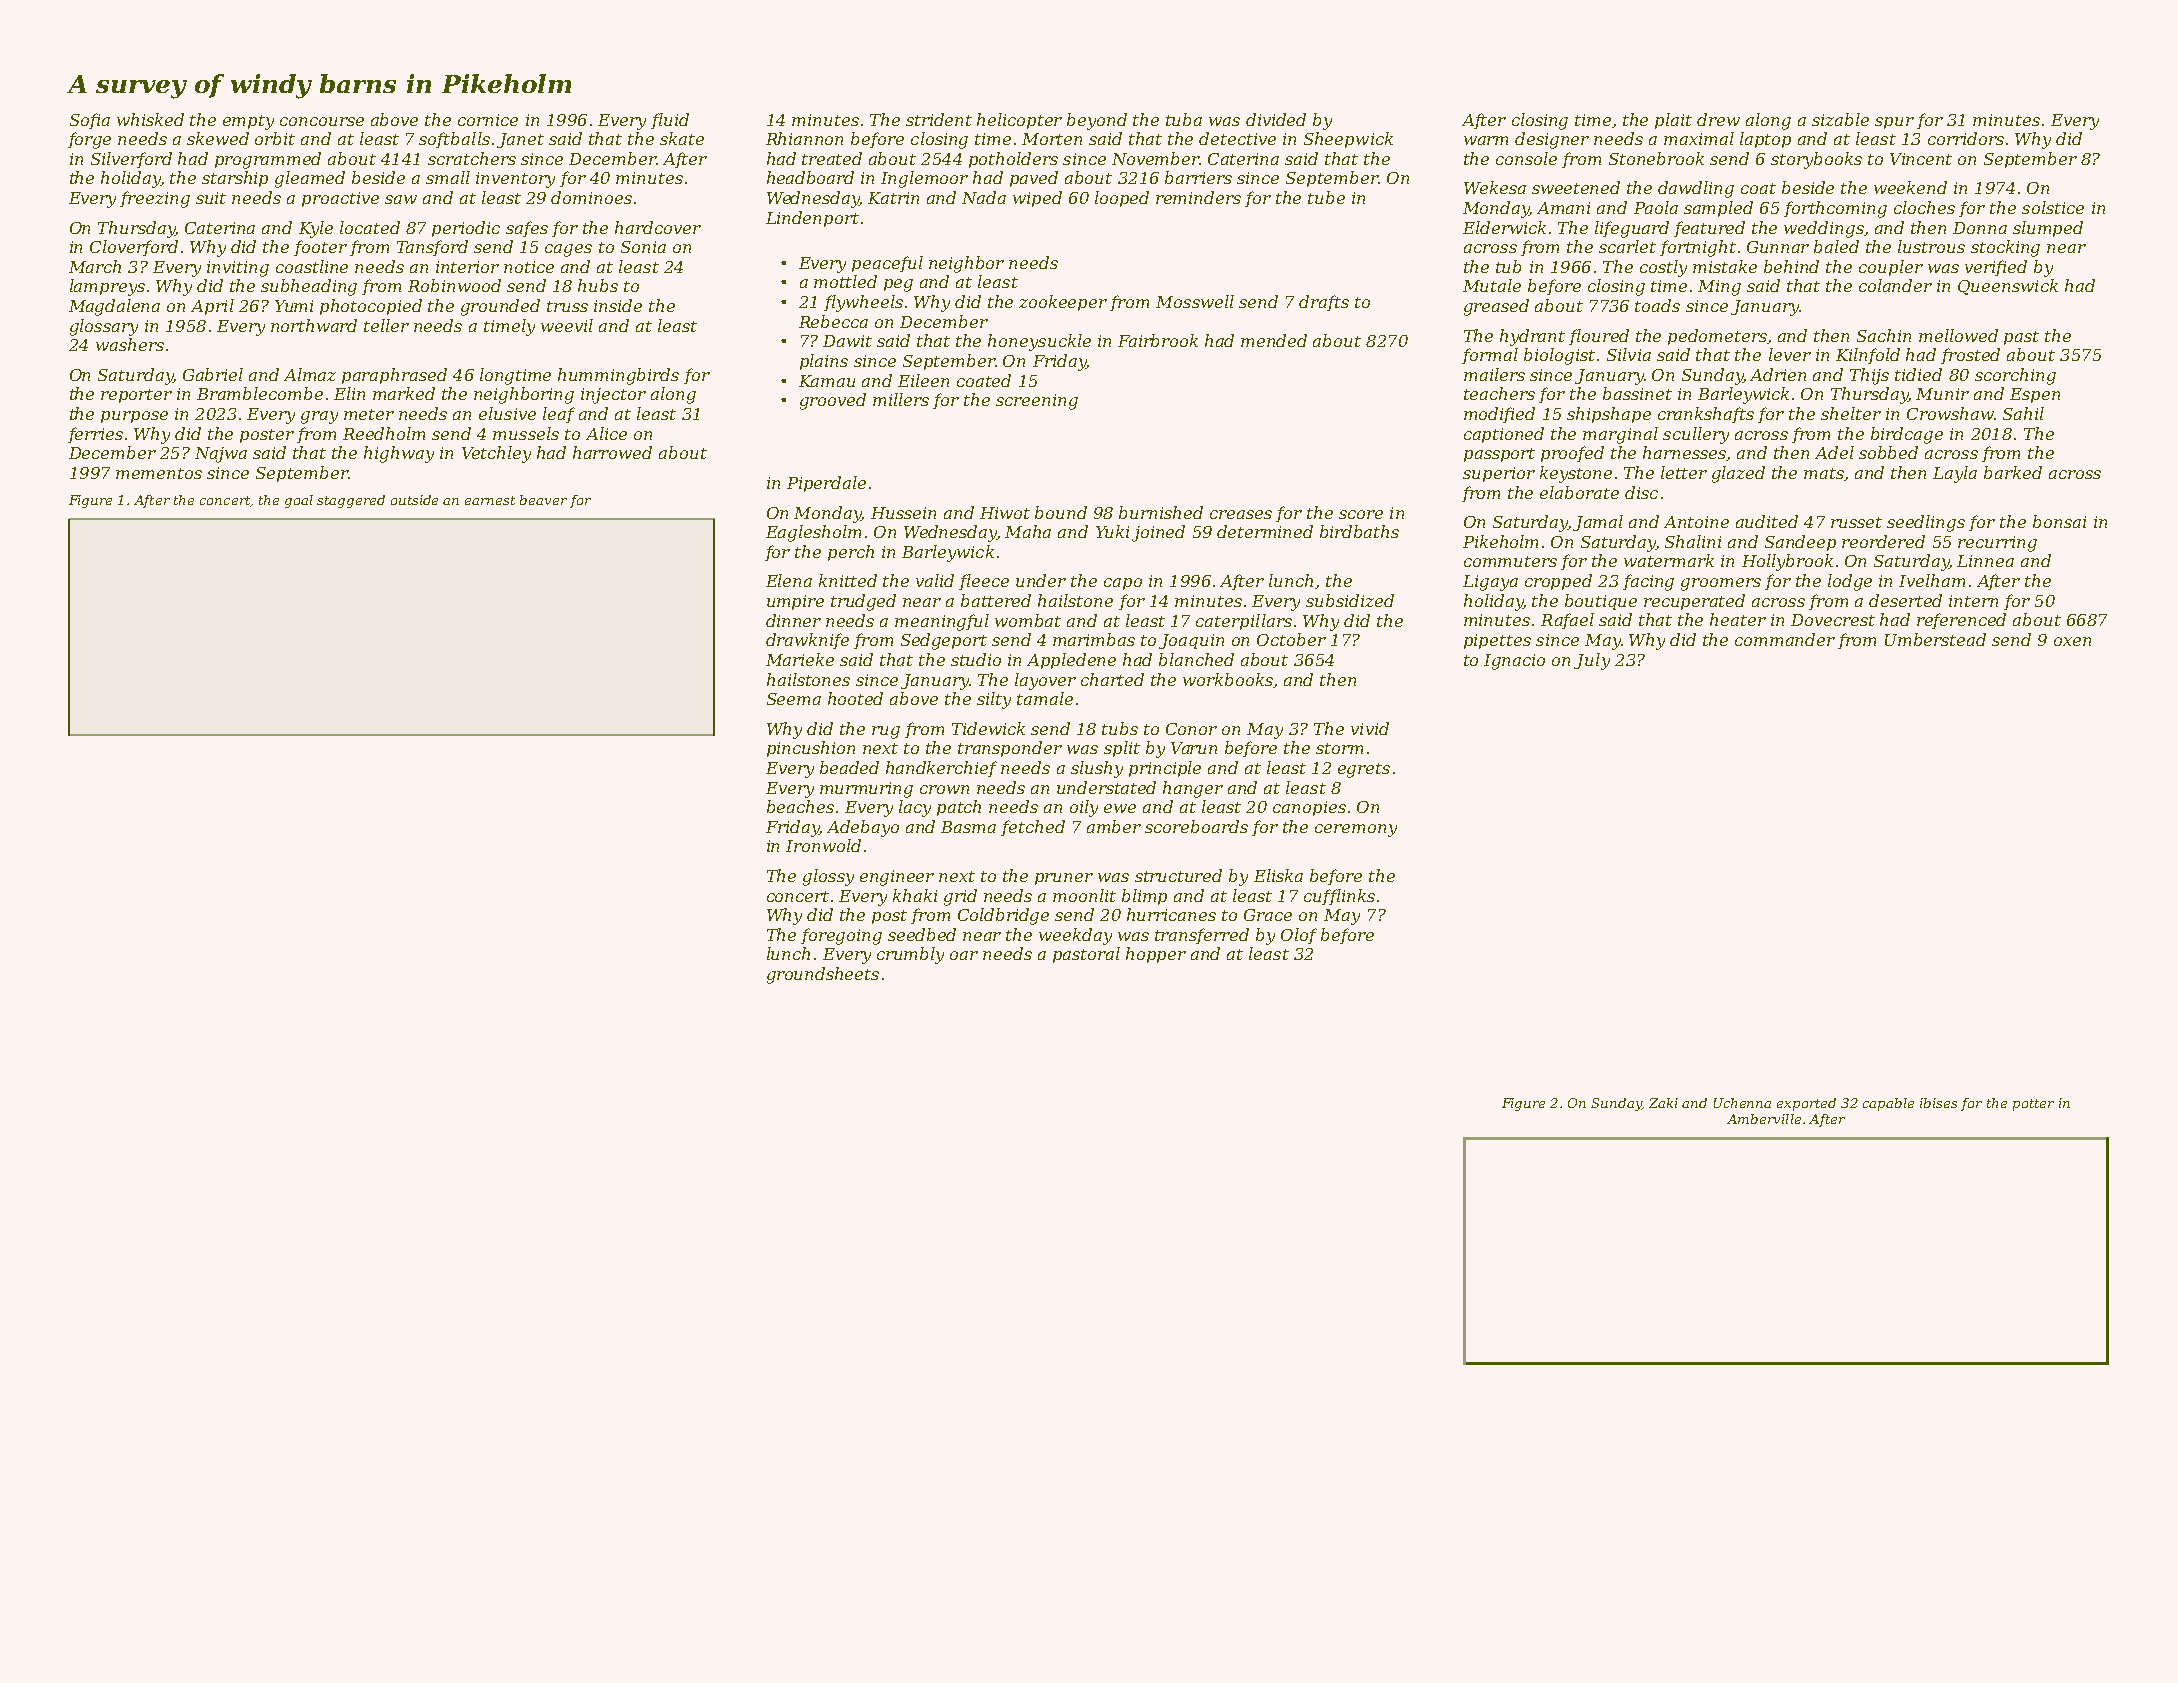 This page has width=2178, height=1683. What do you see at coordinates (793, 620) in the page?
I see `dinner` at bounding box center [793, 620].
